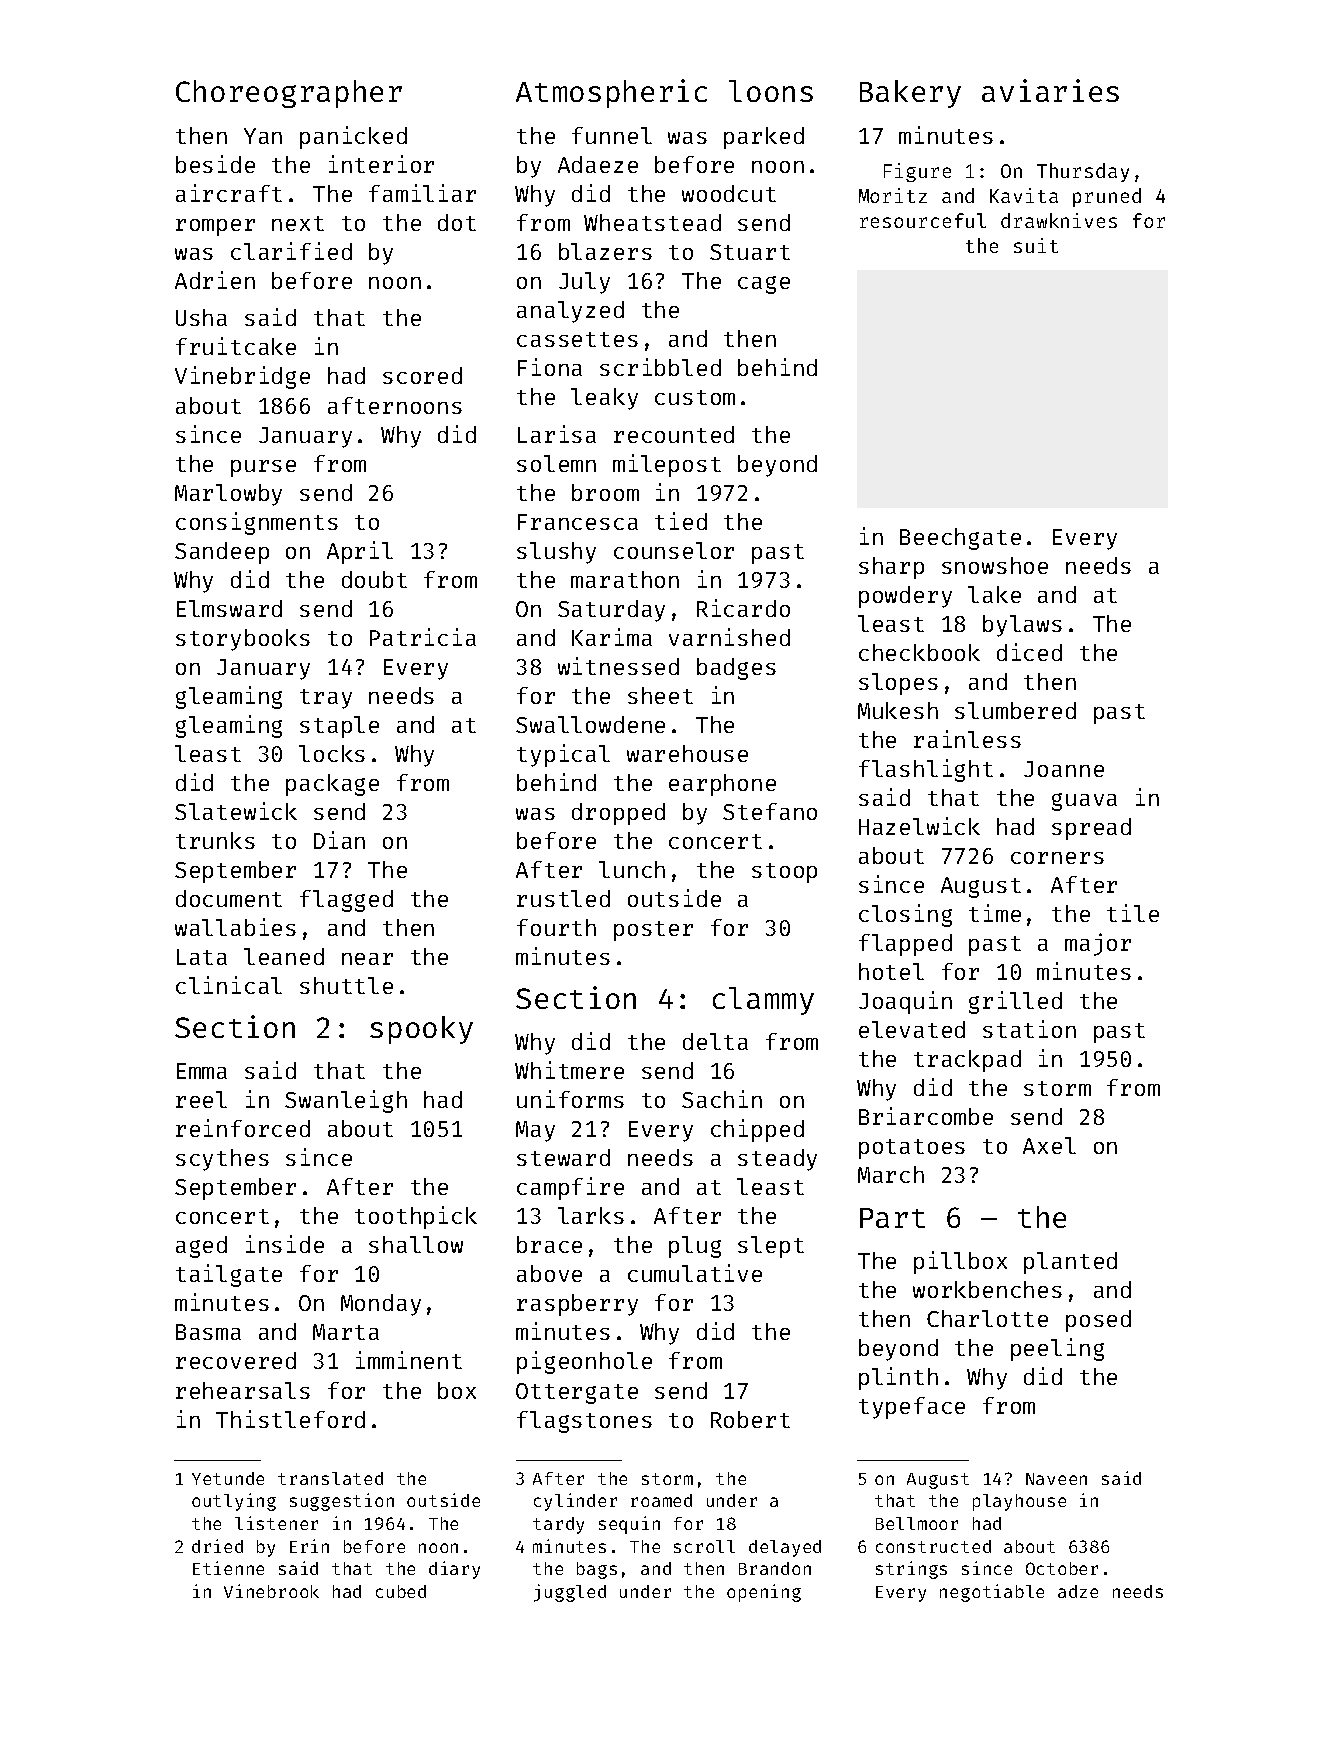 The height and width of the page is (1737, 1342). What do you see at coordinates (1022, 626) in the page?
I see `bylaws` at bounding box center [1022, 626].
